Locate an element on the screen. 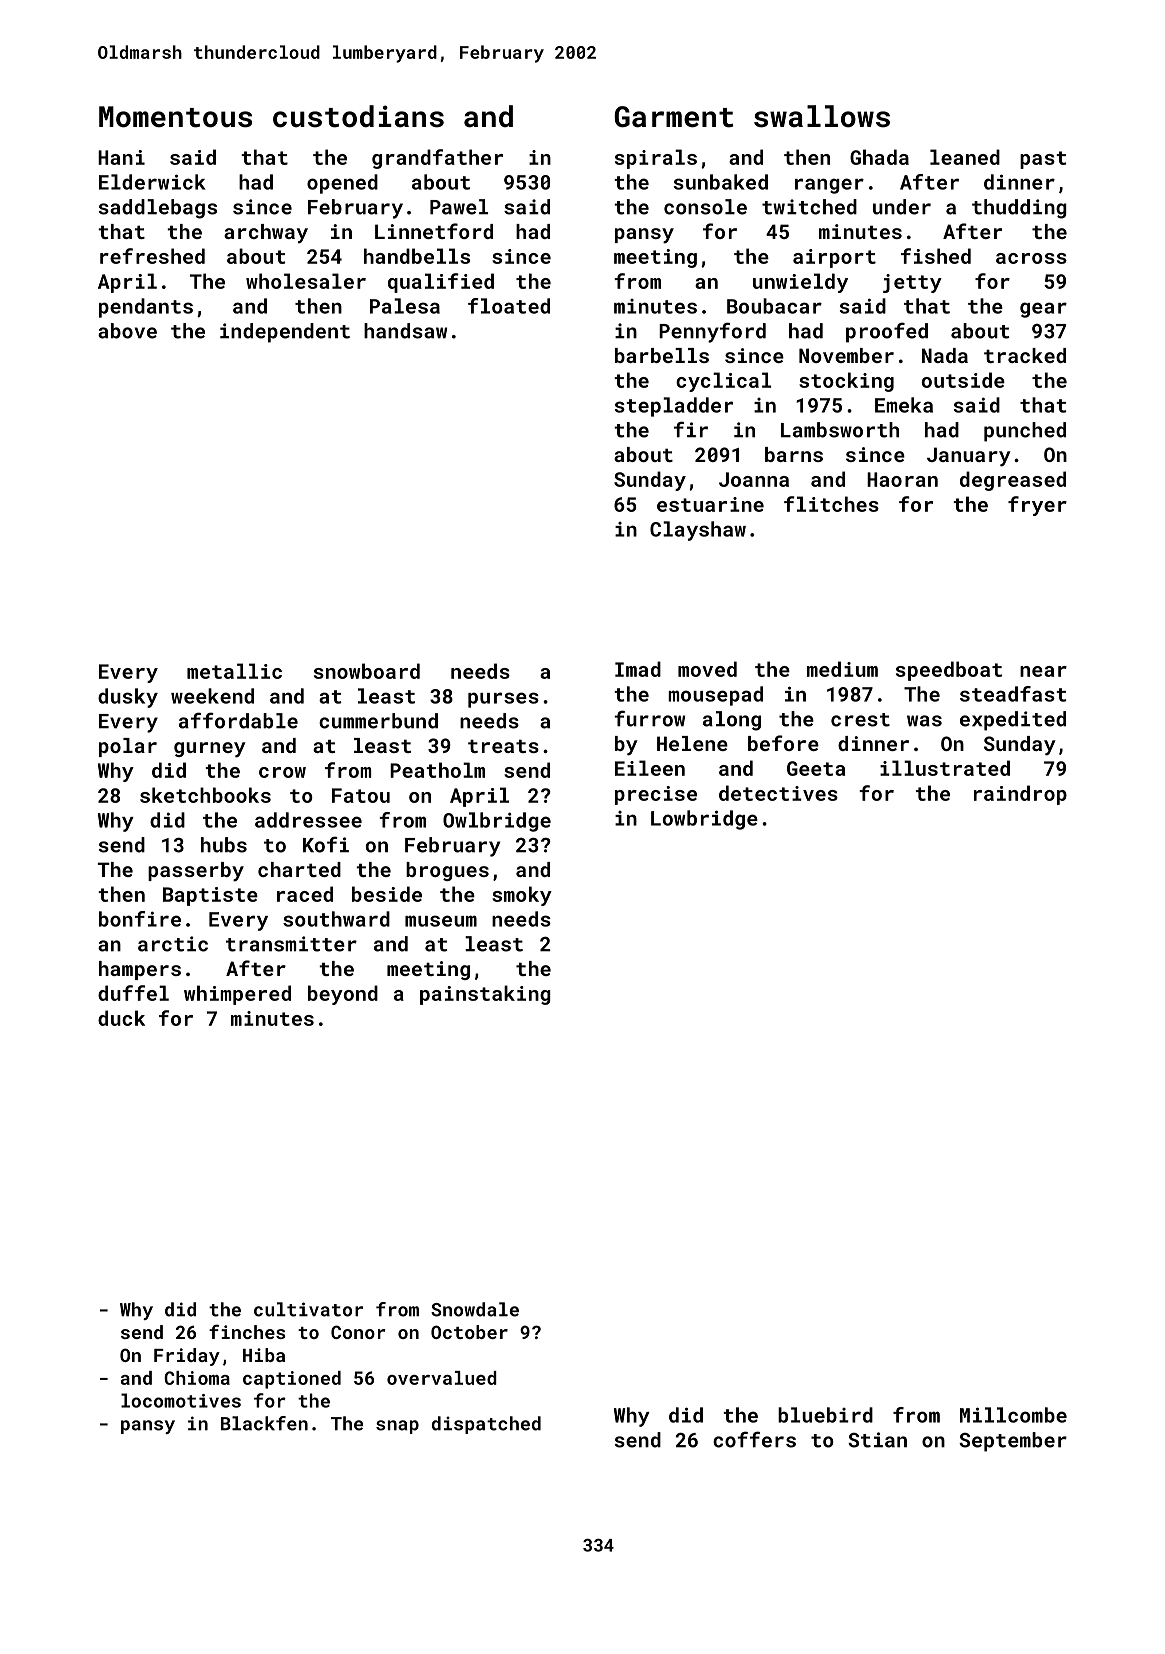 The height and width of the screenshot is (1654, 1165). custodians is located at coordinates (358, 116).
